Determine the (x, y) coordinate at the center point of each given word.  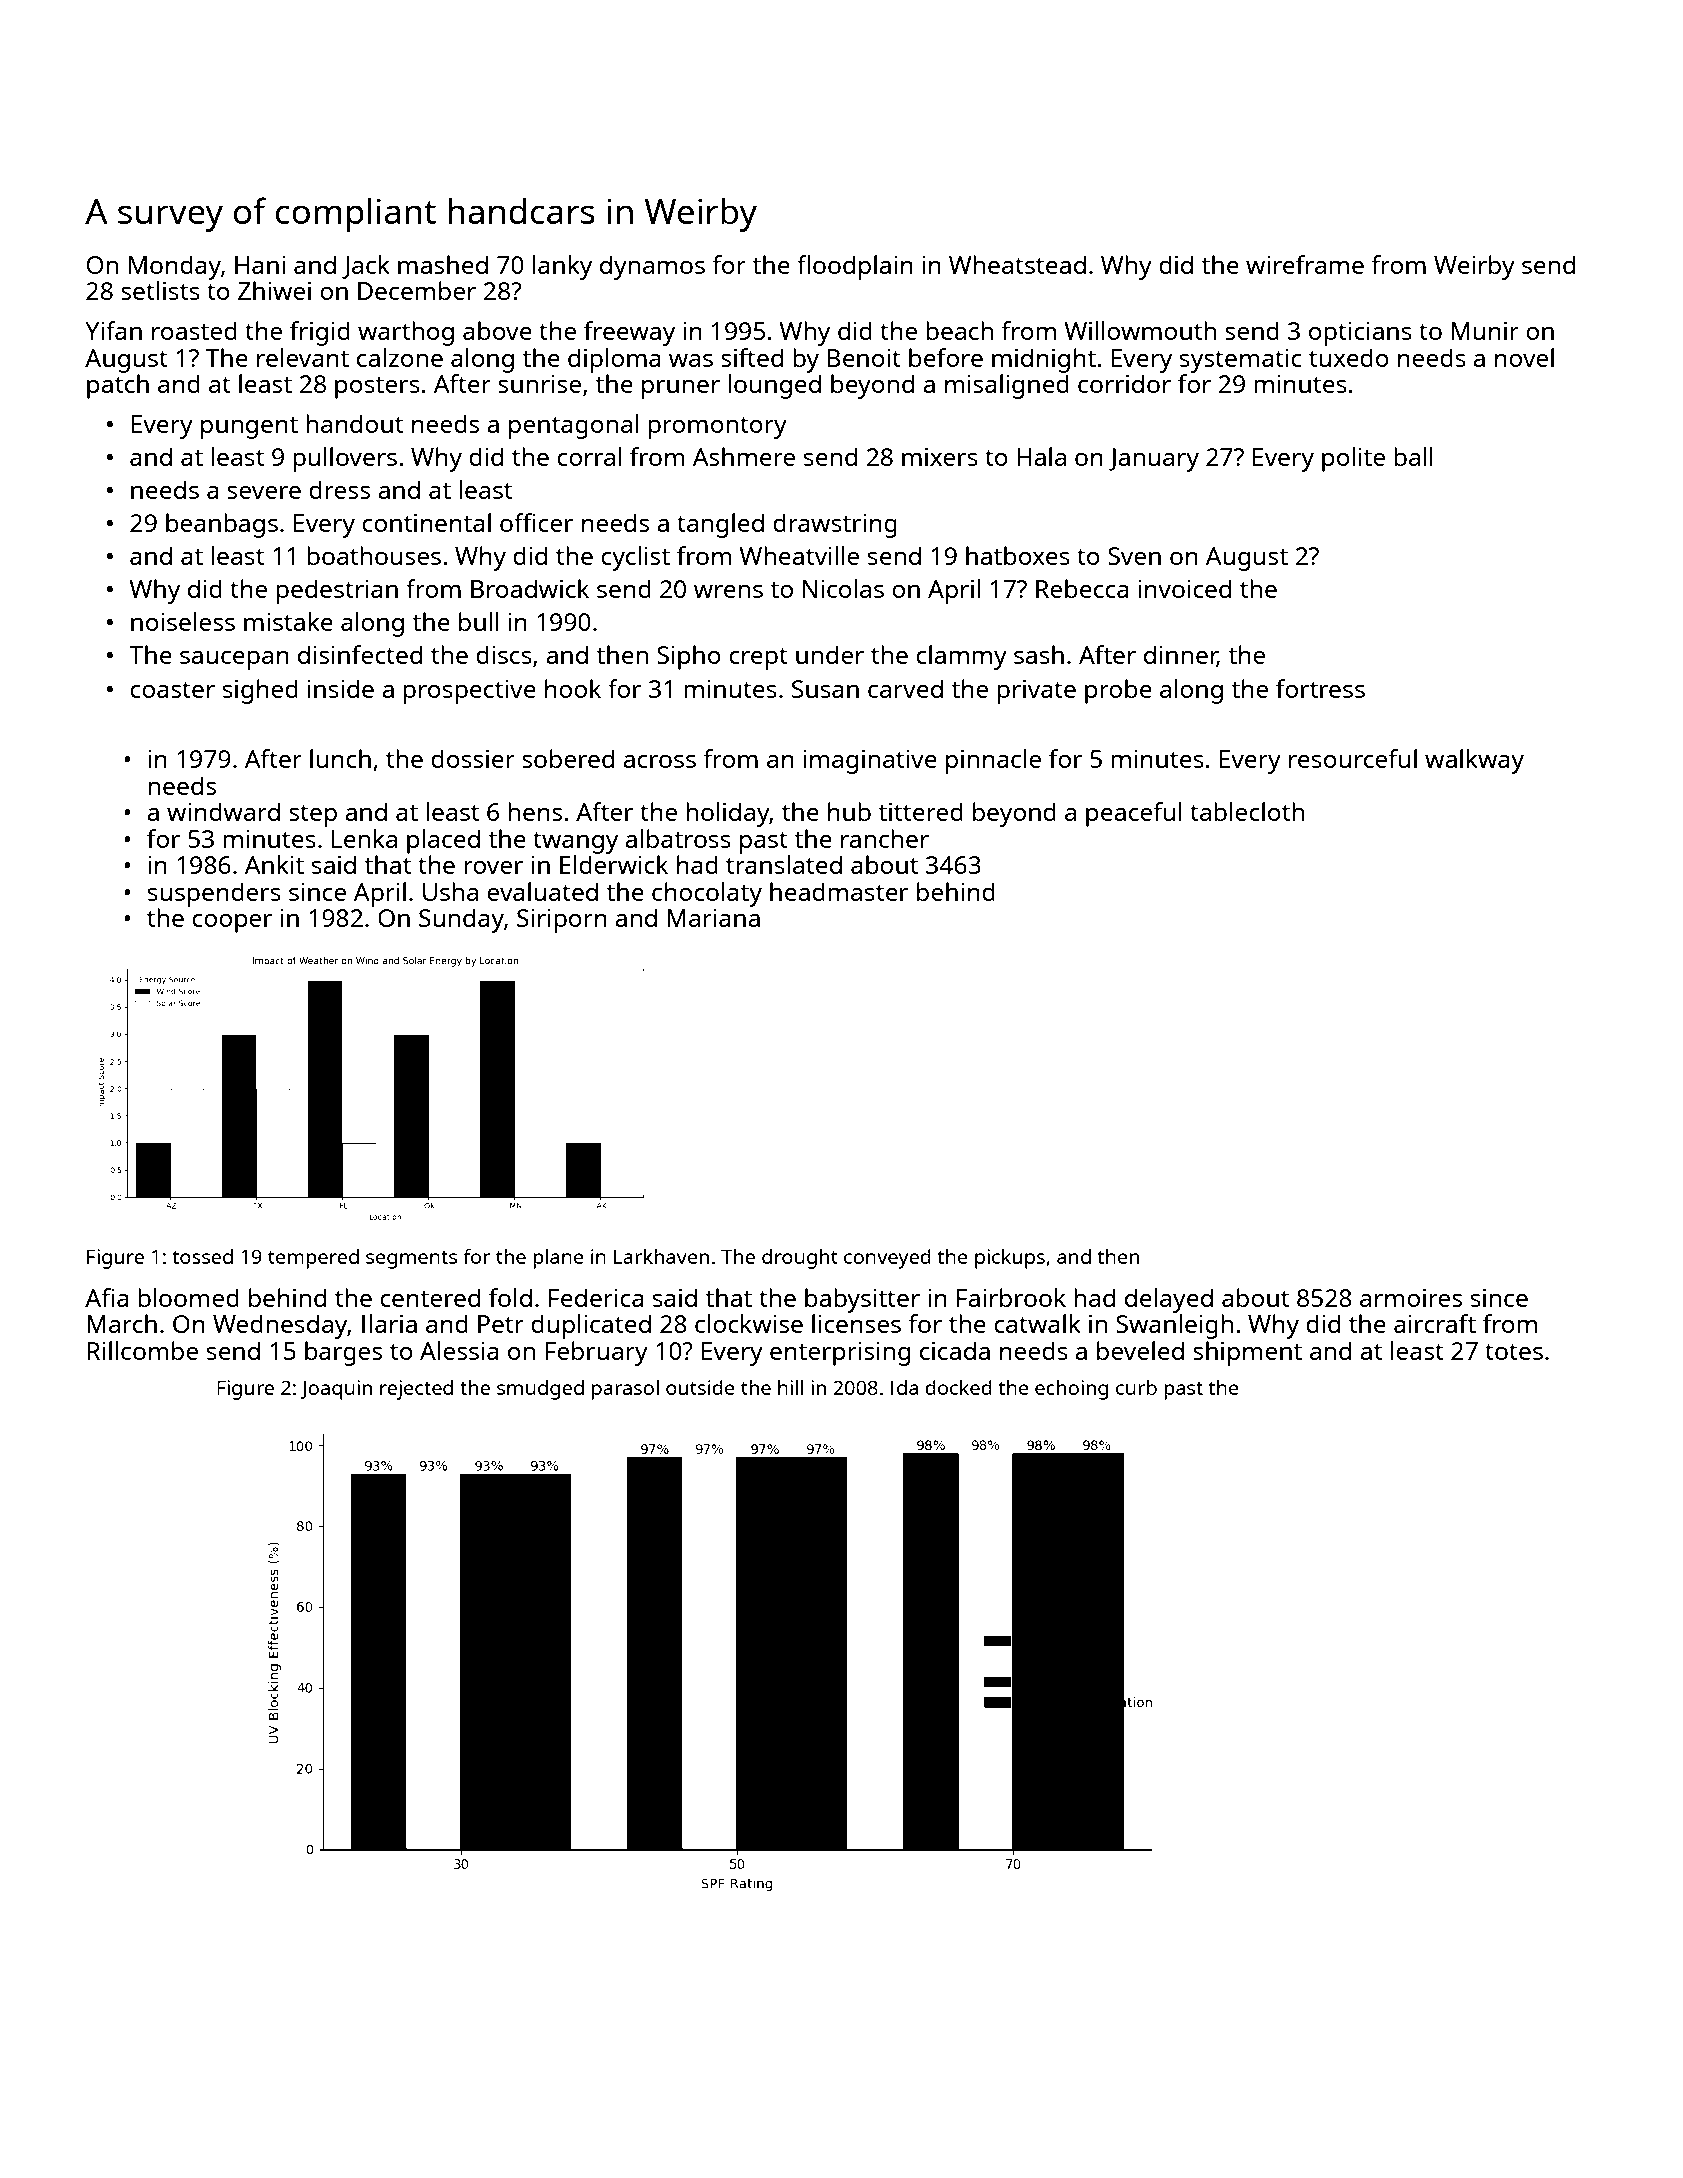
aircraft (1435, 1323)
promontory (717, 428)
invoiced (1184, 588)
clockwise (749, 1323)
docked (958, 1387)
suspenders (214, 894)
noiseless (183, 621)
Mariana (713, 918)
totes (1514, 1352)
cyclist (635, 558)
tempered (313, 1259)
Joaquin (336, 1390)
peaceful (1134, 814)
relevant (303, 357)
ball (1413, 456)
